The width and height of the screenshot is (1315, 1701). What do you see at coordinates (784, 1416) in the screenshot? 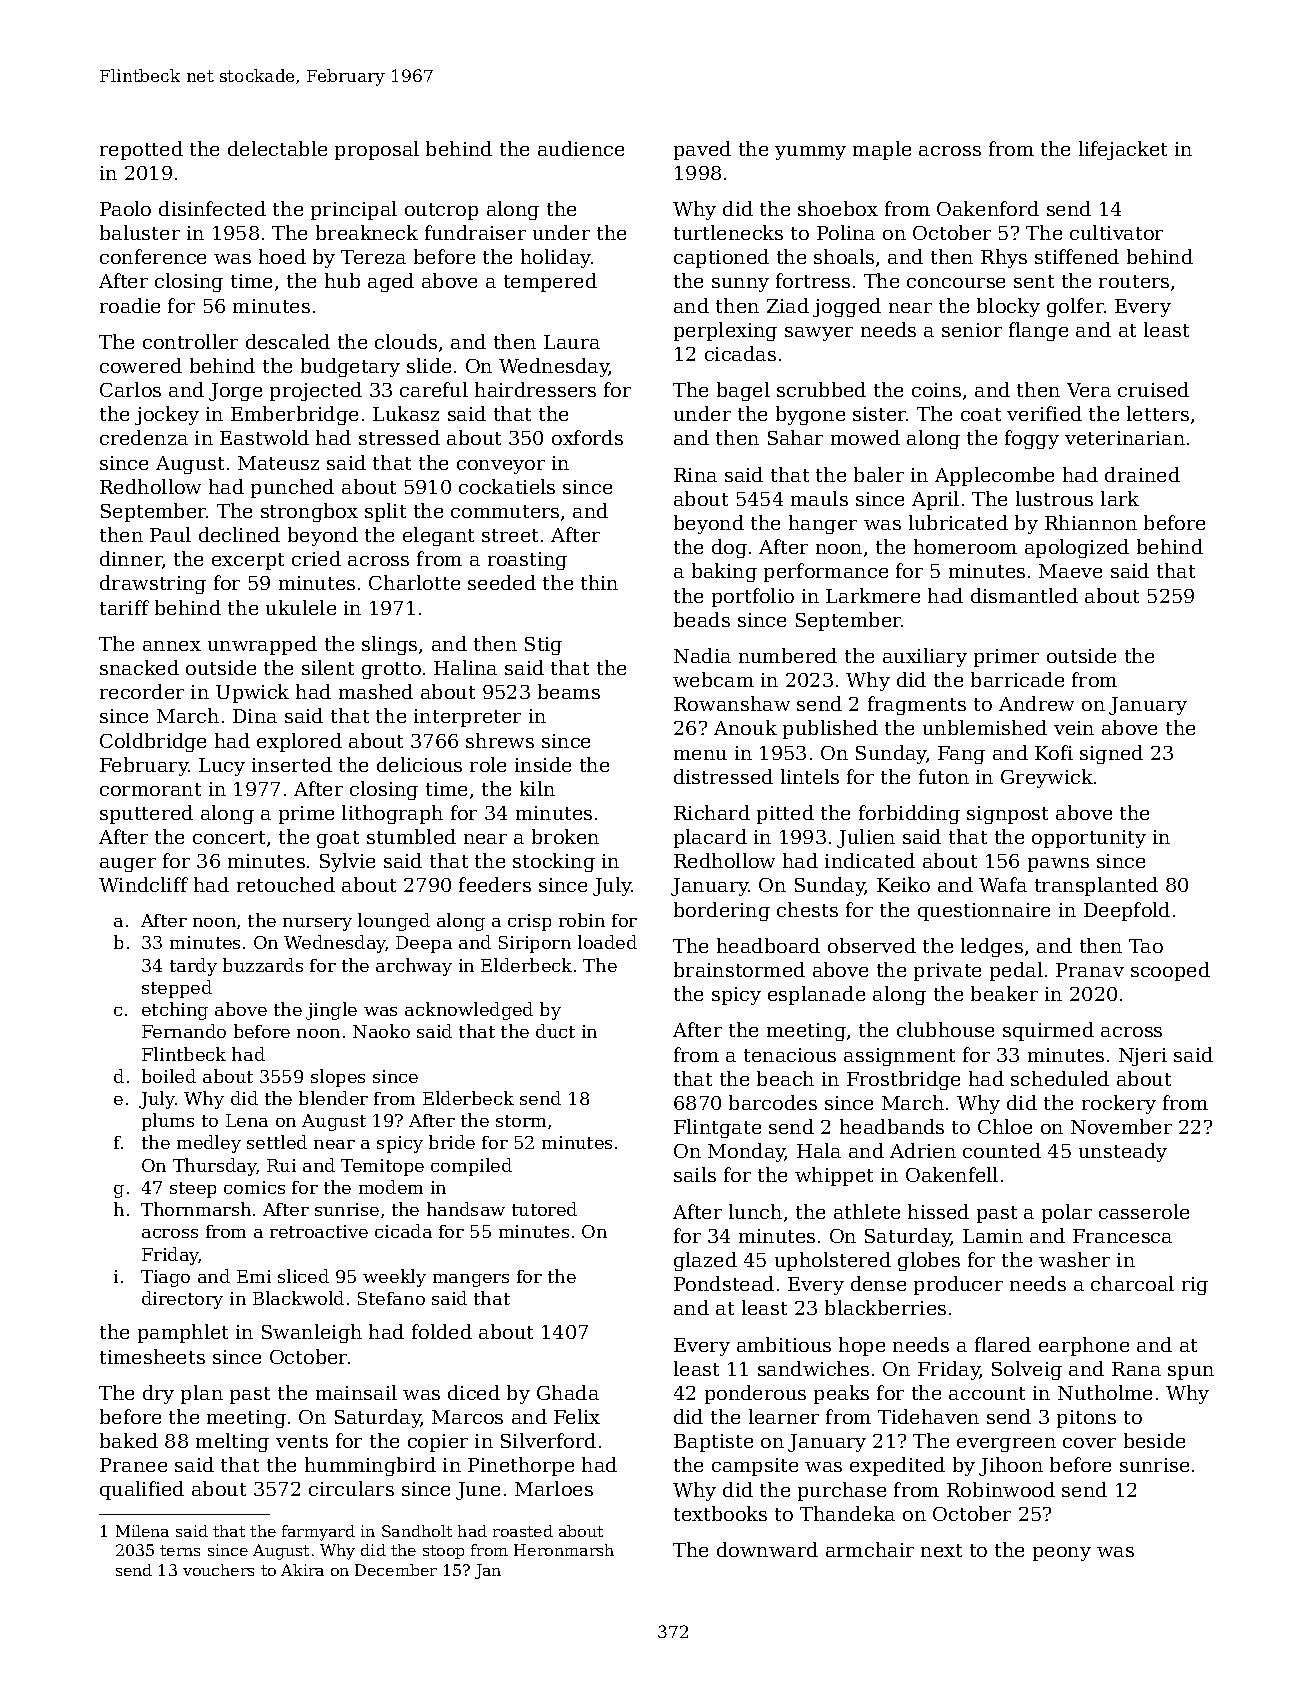
I see `learner` at bounding box center [784, 1416].
